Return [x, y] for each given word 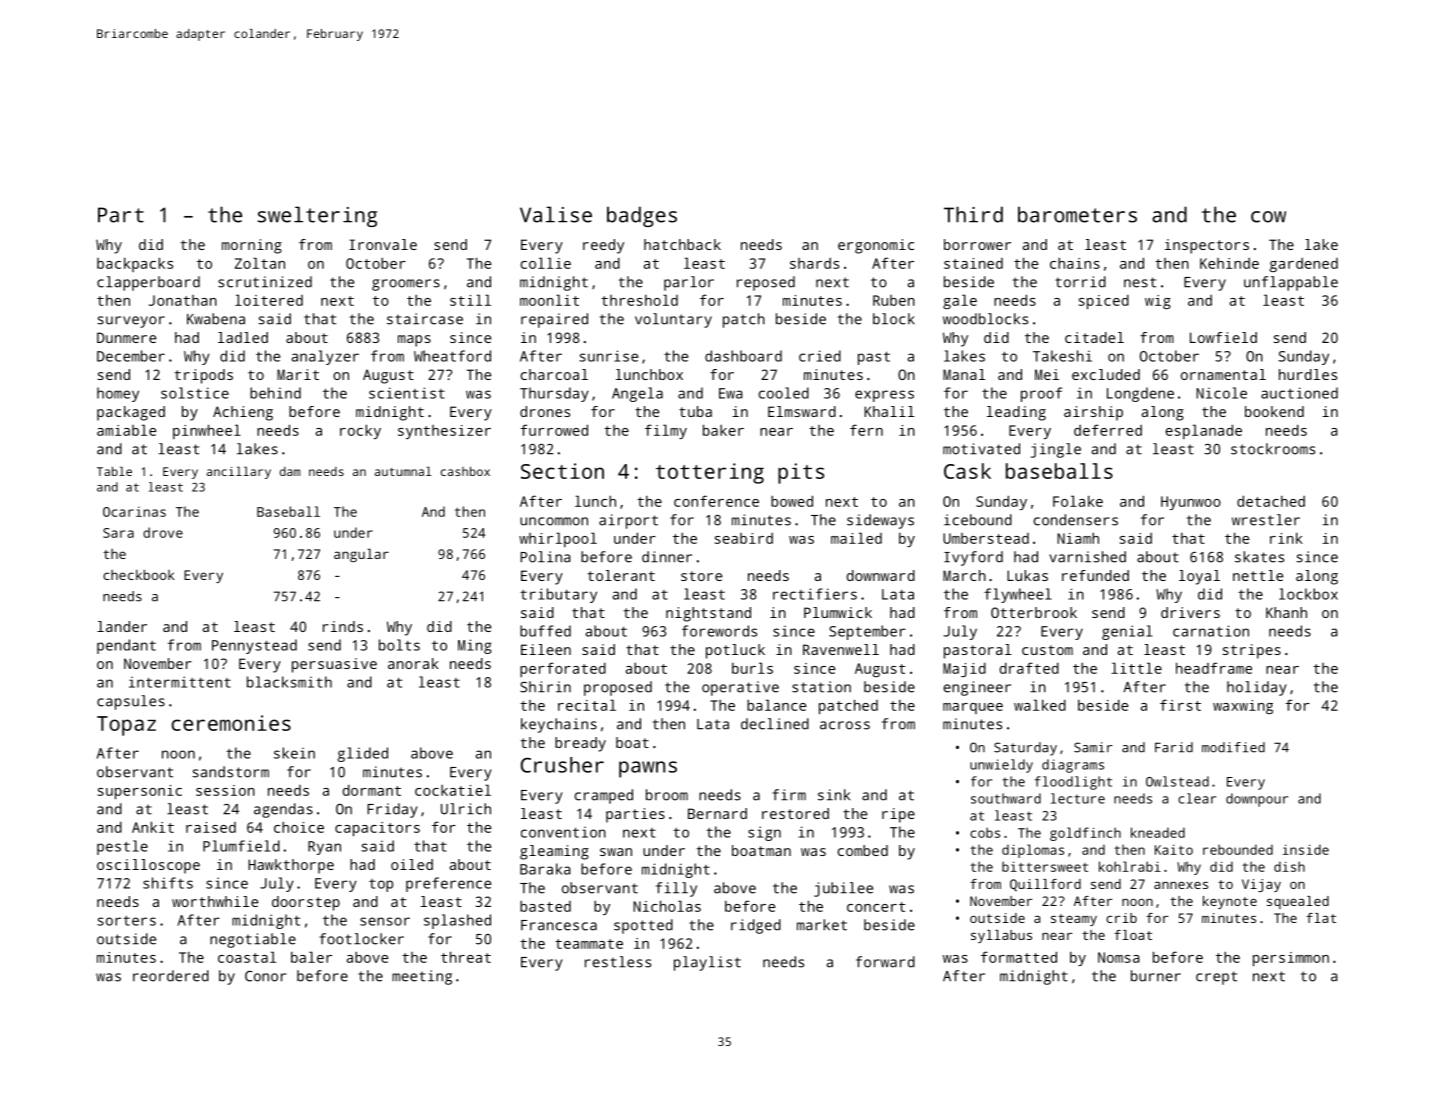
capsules [131, 702]
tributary [558, 595]
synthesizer [444, 432]
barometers [1077, 214]
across [845, 725]
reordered [171, 976]
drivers [1190, 612]
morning [252, 246]
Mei [1047, 374]
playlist [707, 963]
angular [361, 555]
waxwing [1243, 707]
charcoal [554, 374]
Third [973, 214]
